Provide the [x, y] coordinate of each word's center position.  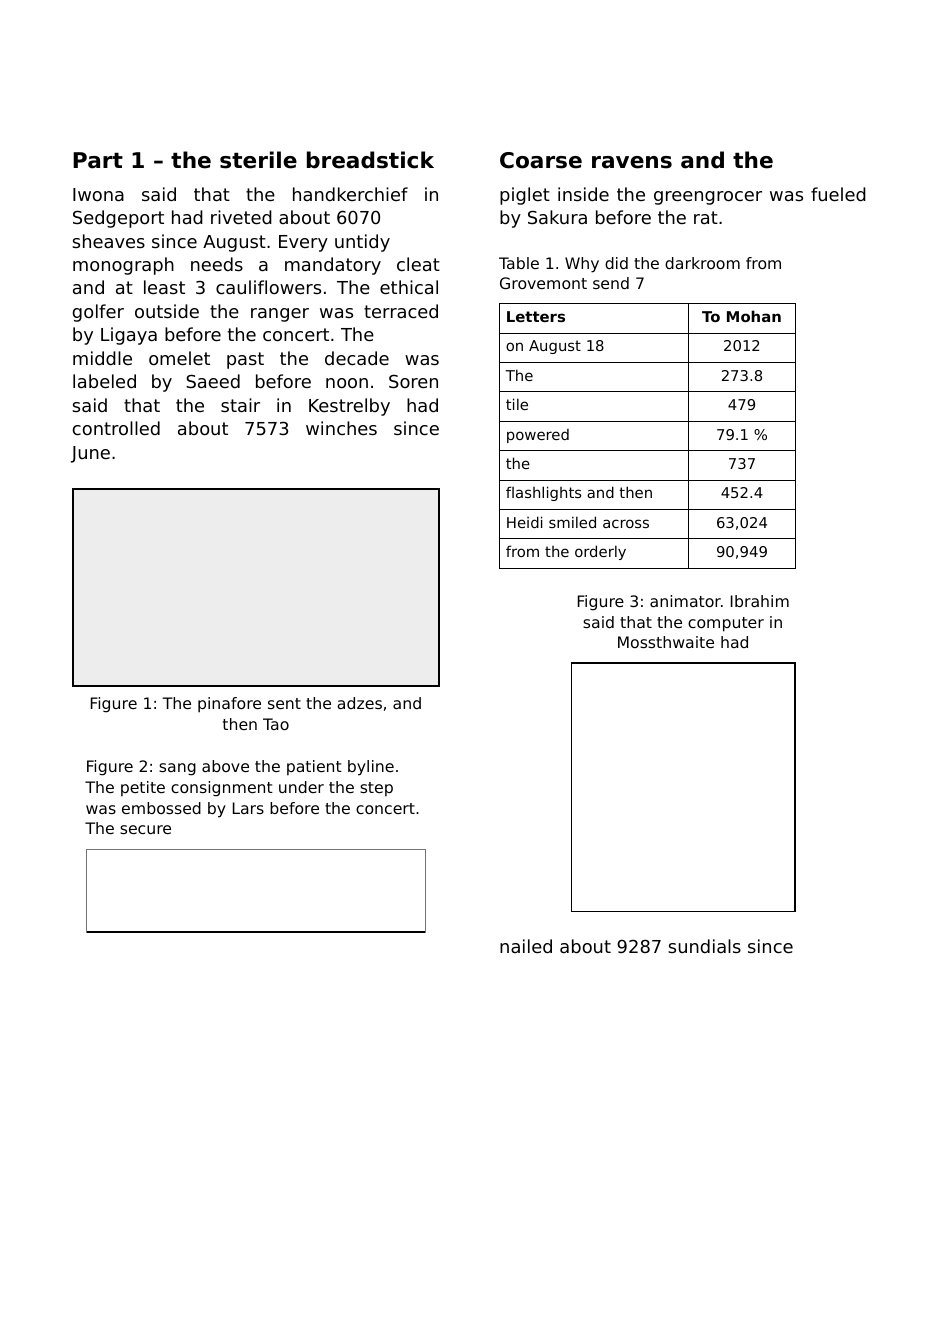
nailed [526, 946]
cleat [418, 264]
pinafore [229, 704]
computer [726, 624]
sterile [258, 160]
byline [371, 768]
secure [145, 829]
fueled [838, 194]
